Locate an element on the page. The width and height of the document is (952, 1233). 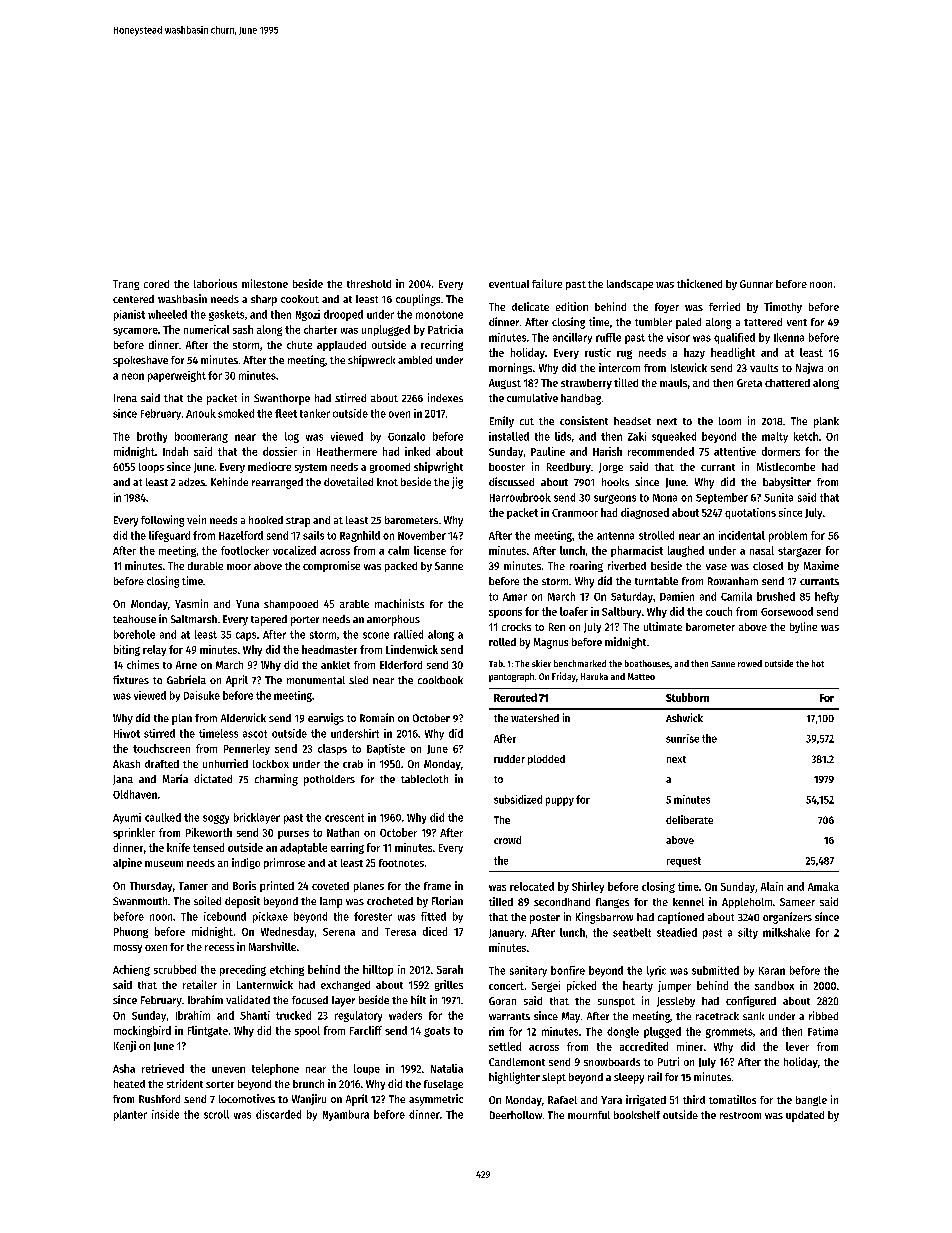
Ragnhild is located at coordinates (360, 536).
